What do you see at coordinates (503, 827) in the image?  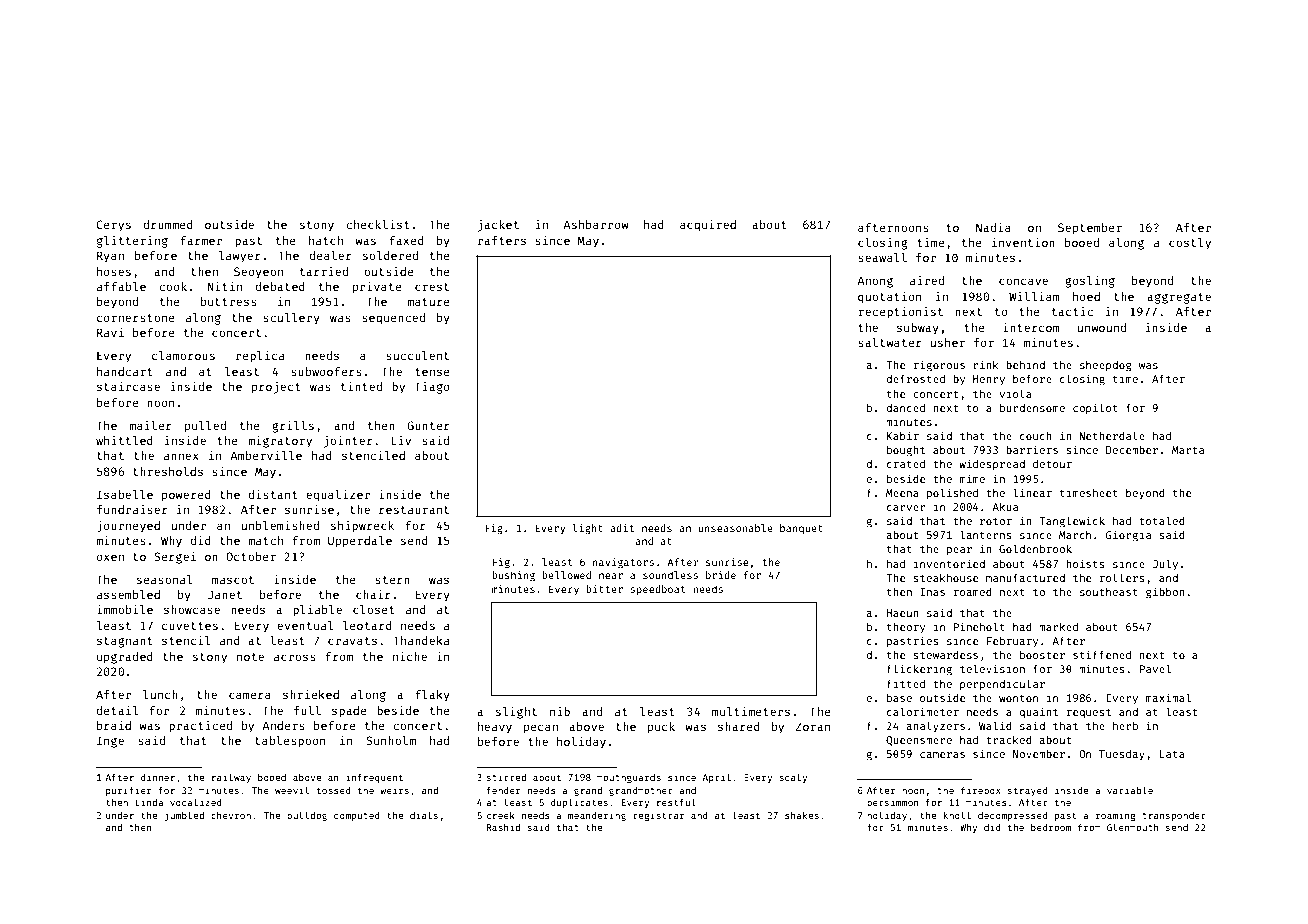 I see `Rashid` at bounding box center [503, 827].
